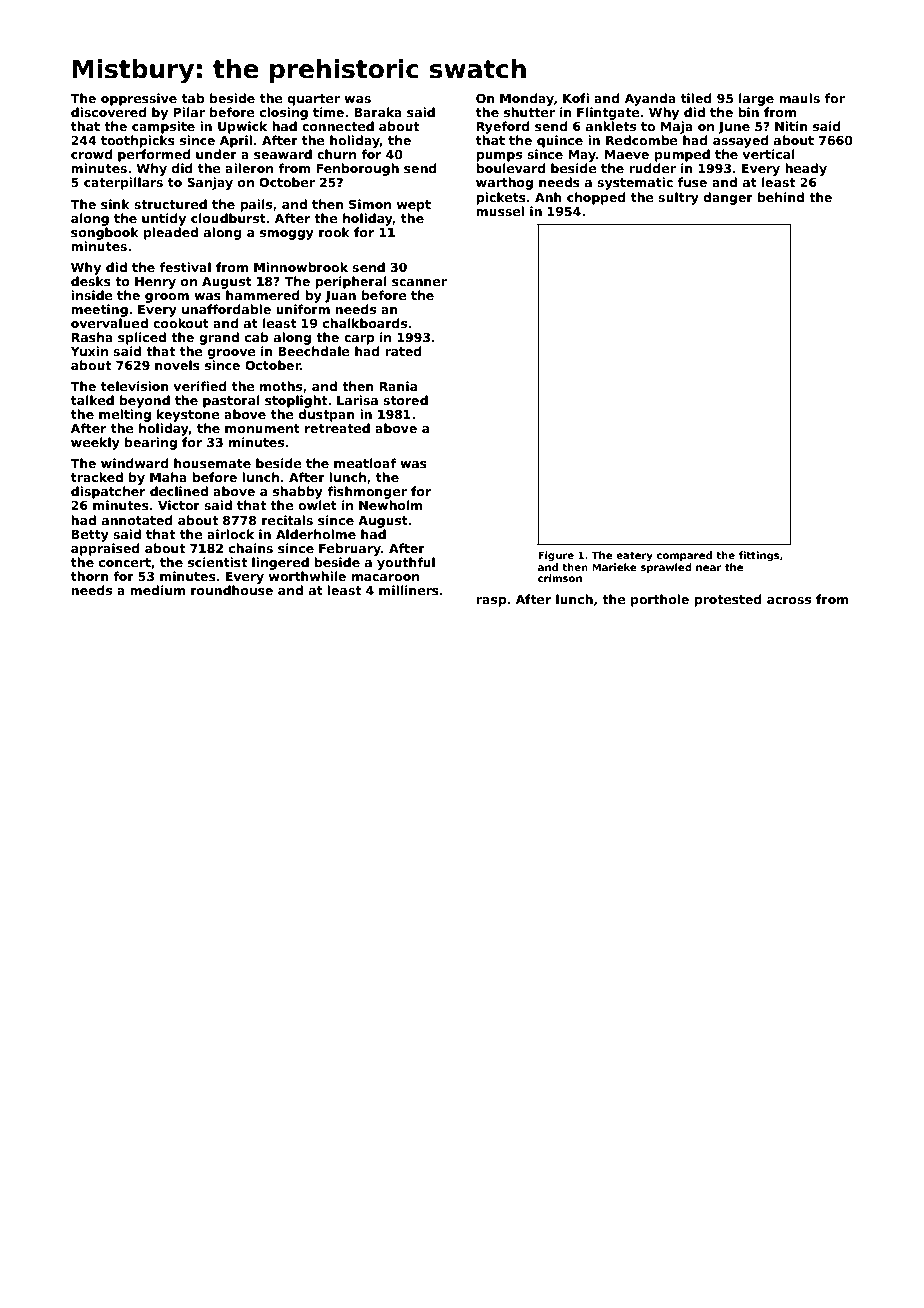  Describe the element at coordinates (139, 99) in the document. I see `oppressive` at that location.
